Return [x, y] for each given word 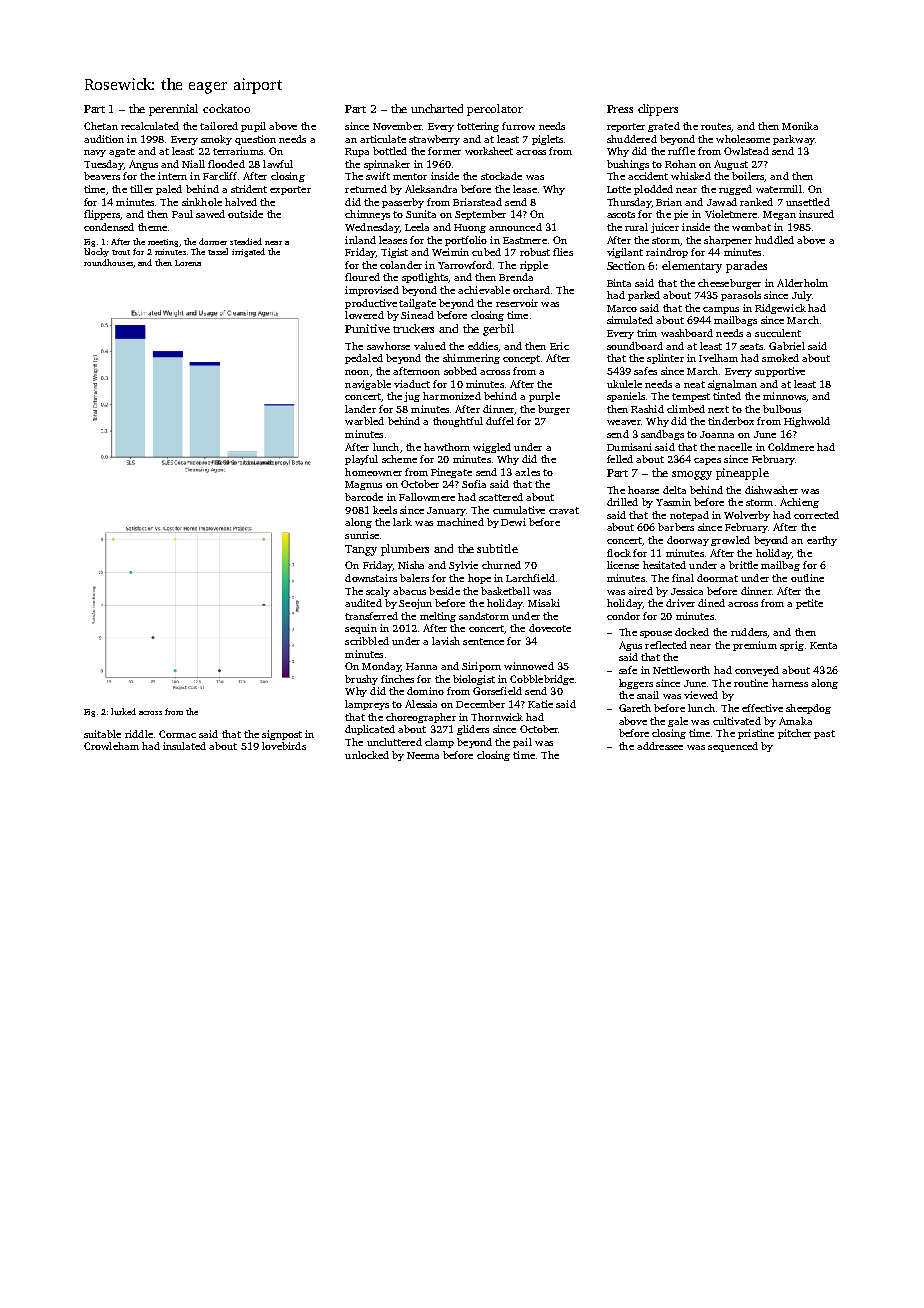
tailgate [417, 304]
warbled [364, 421]
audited [363, 603]
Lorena [188, 263]
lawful [278, 164]
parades [746, 267]
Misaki [544, 603]
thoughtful [458, 422]
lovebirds [284, 746]
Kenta [823, 645]
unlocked [367, 755]
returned [366, 189]
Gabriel [787, 346]
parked [644, 296]
